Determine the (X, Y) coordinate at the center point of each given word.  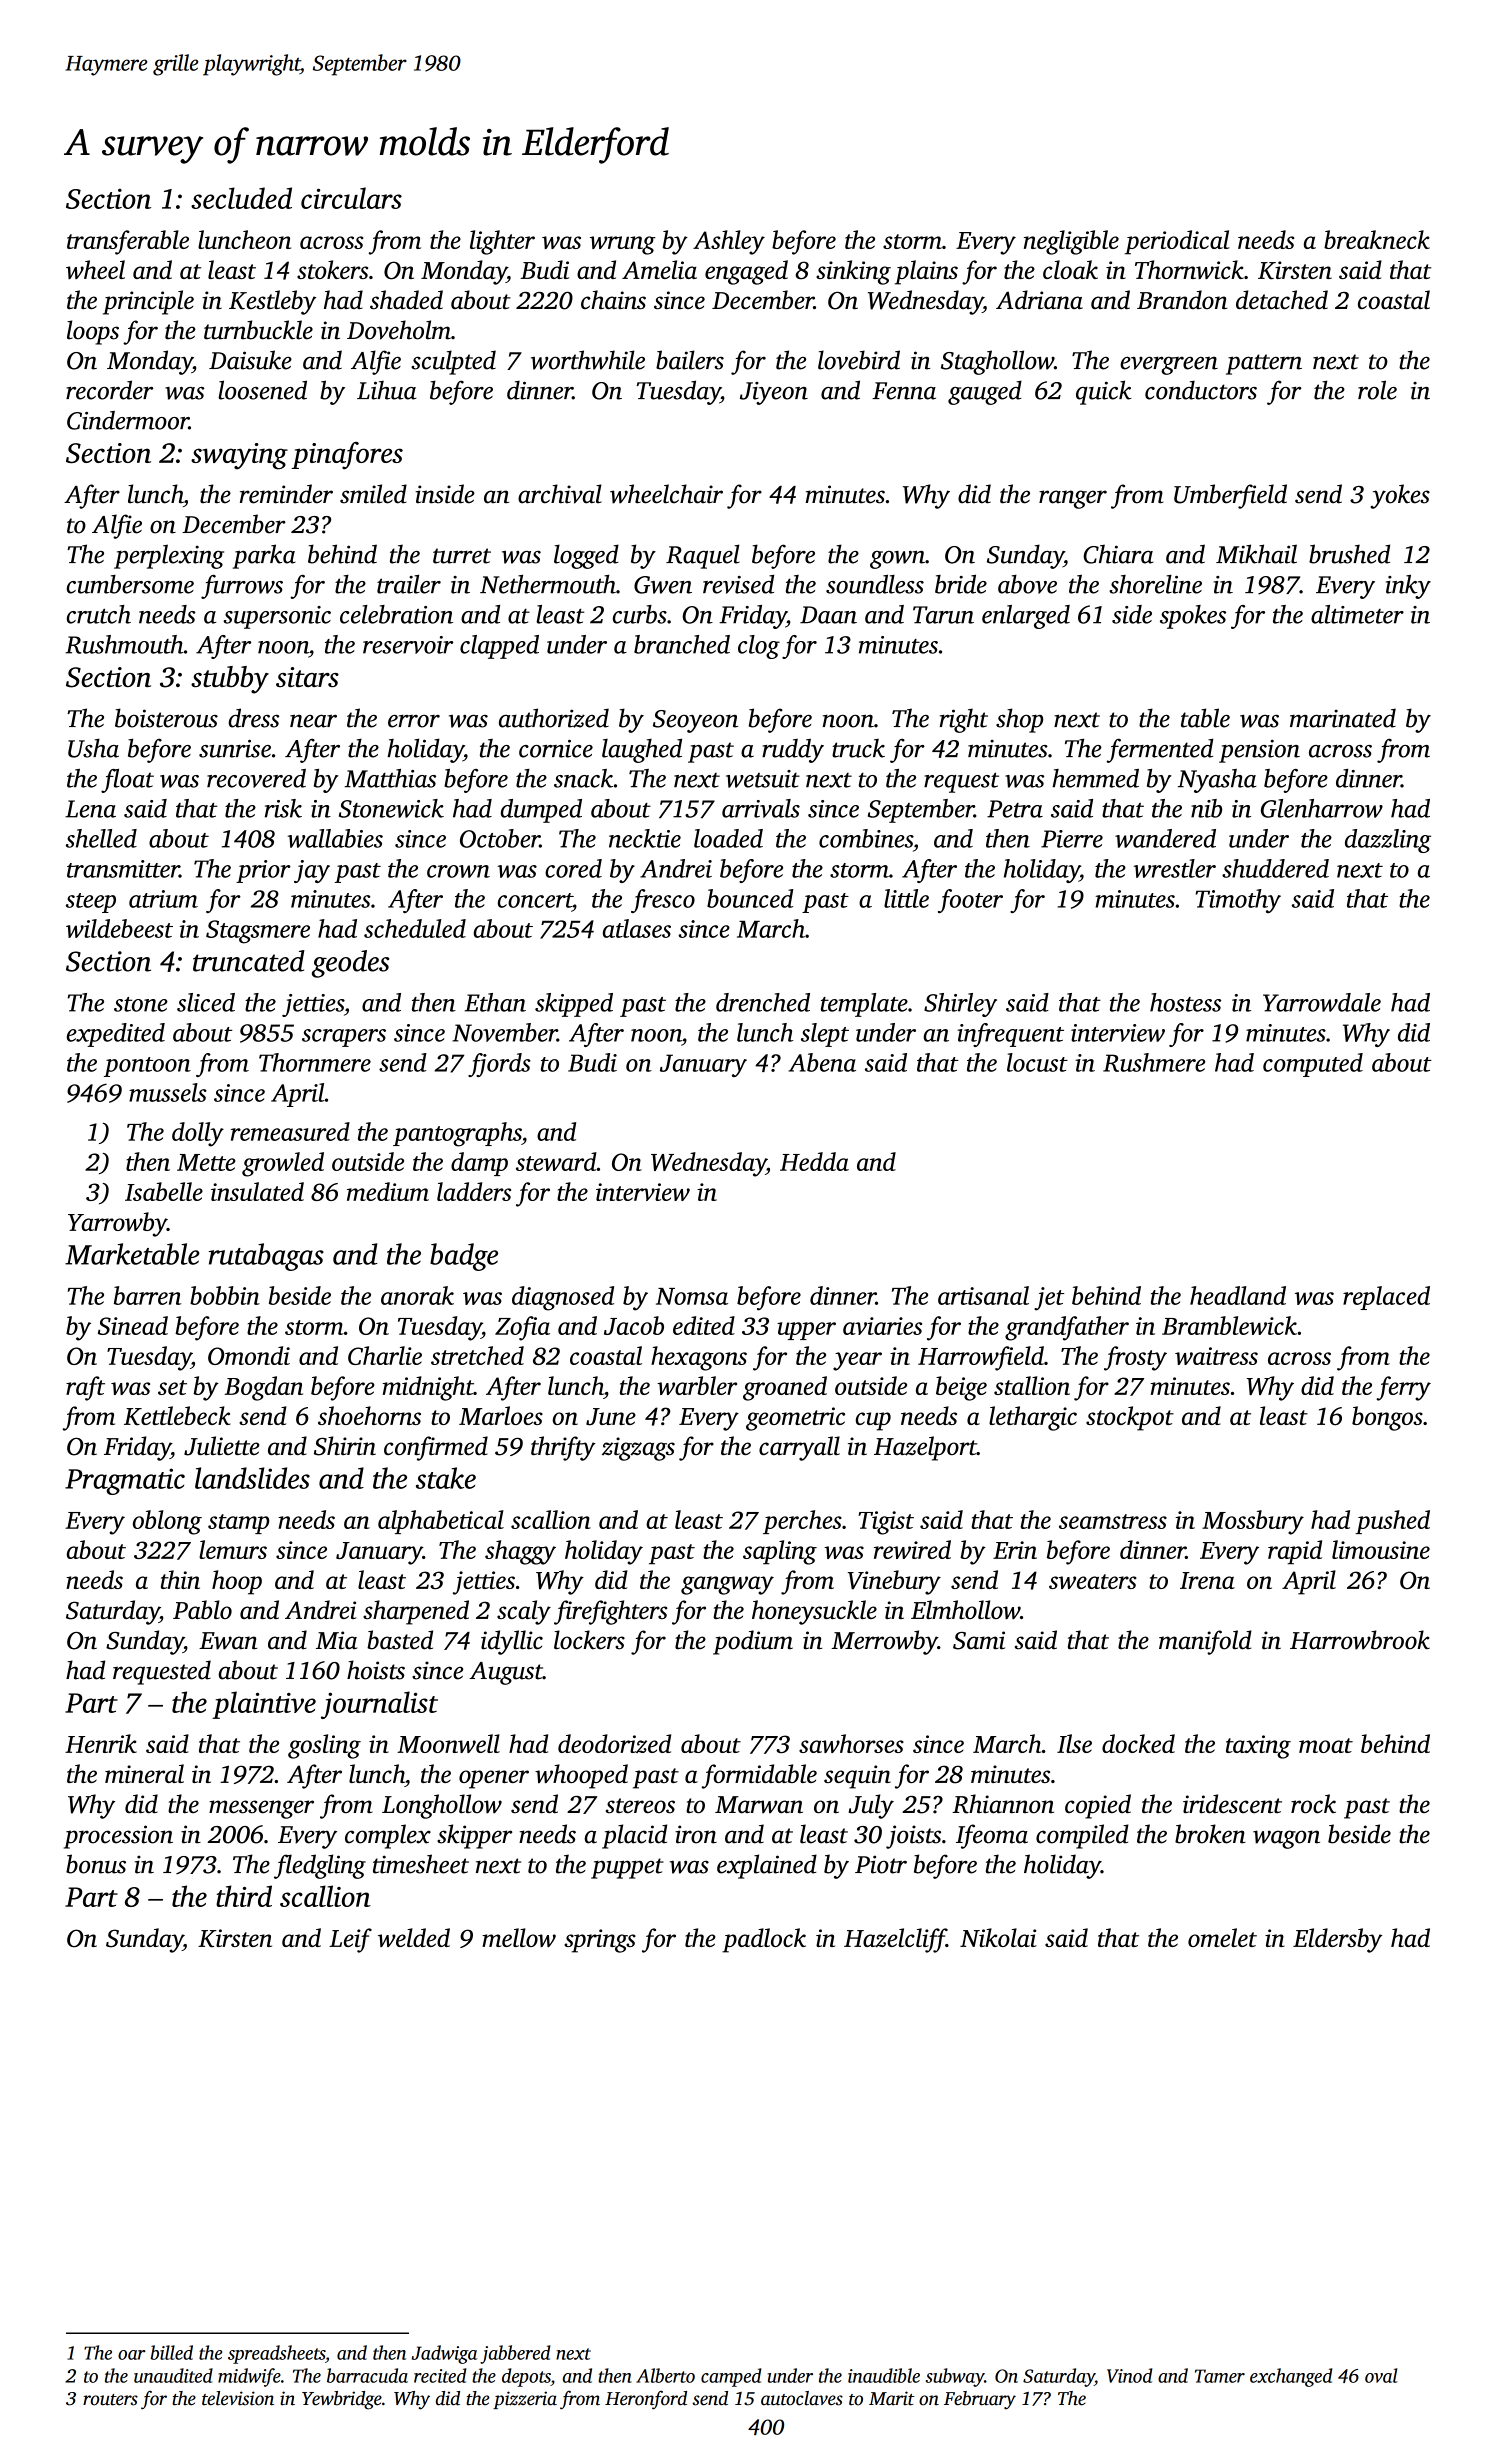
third (244, 1896)
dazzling (1388, 841)
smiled (373, 494)
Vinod (1129, 2375)
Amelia (659, 269)
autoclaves (802, 2398)
